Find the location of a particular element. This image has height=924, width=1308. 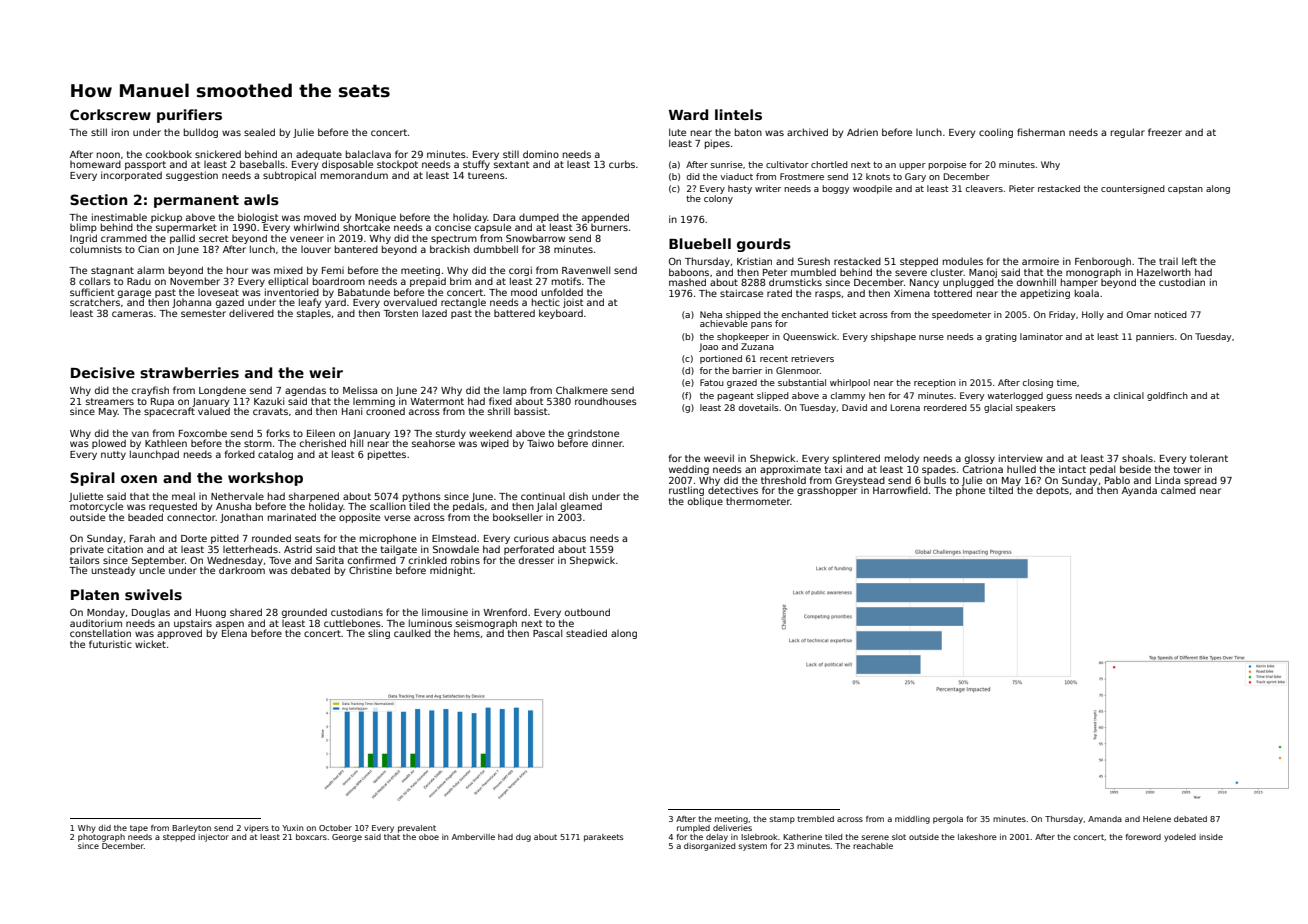

tolerant is located at coordinates (1209, 458).
